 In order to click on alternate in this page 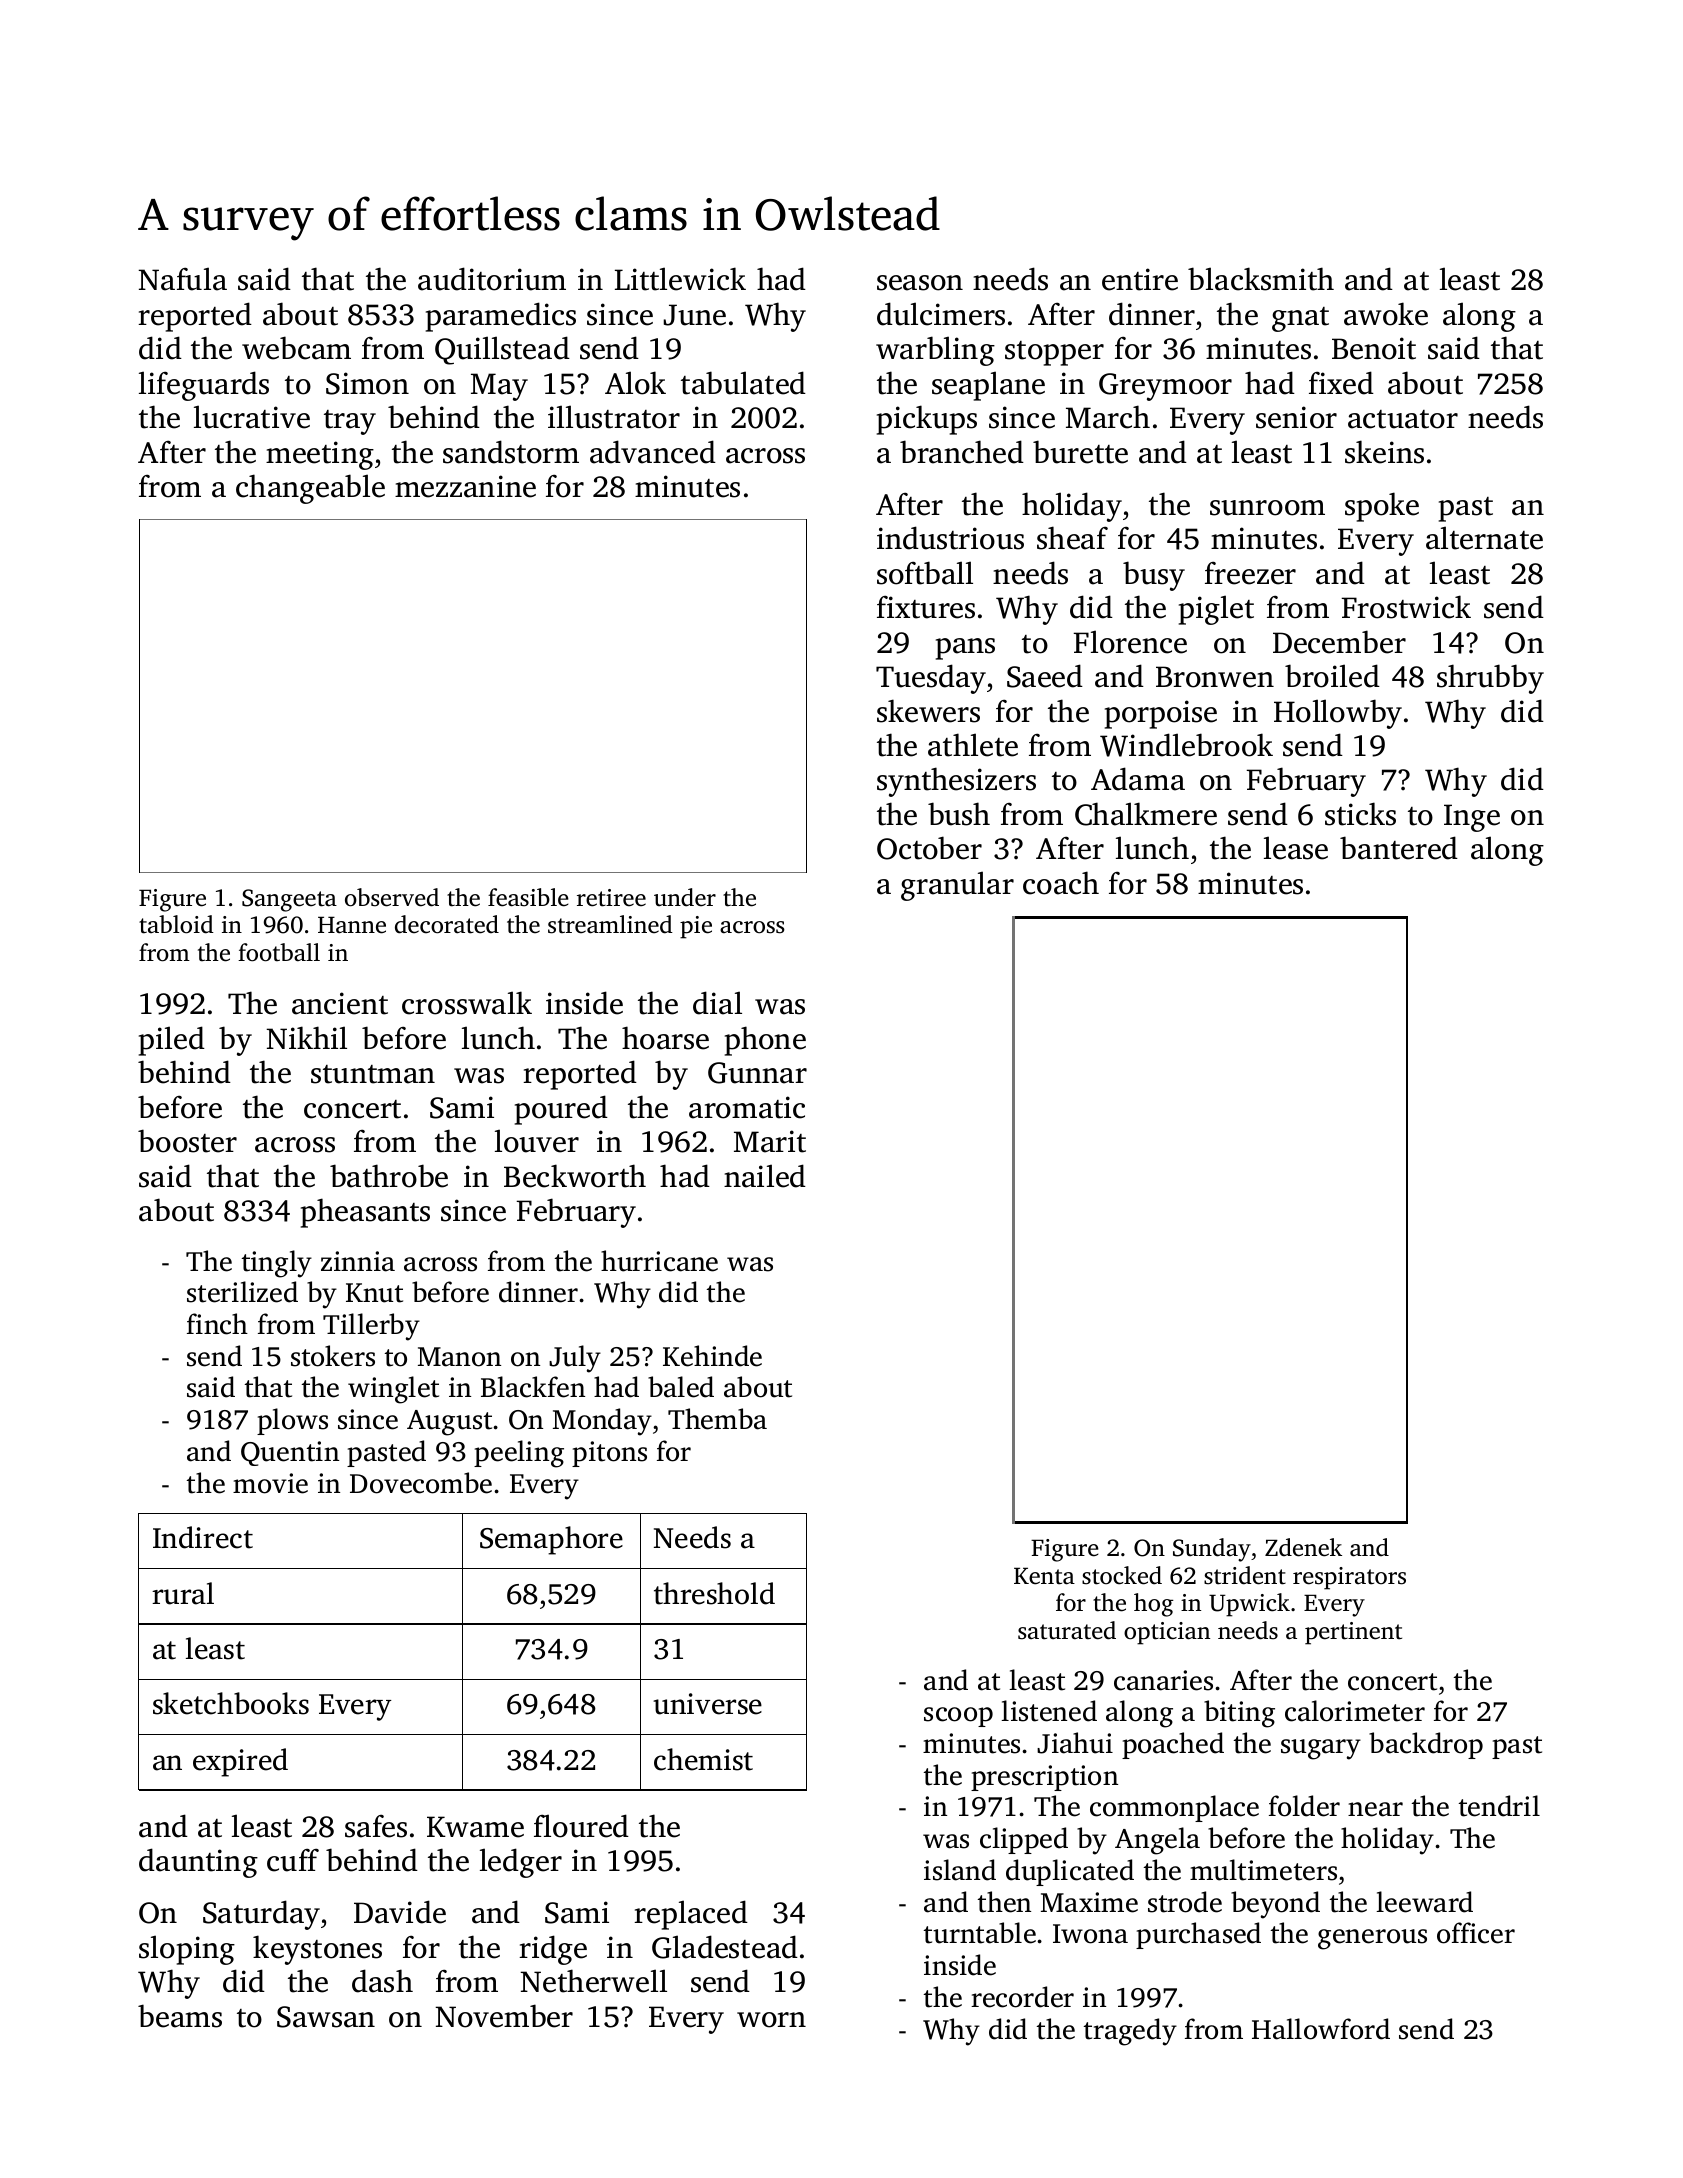, I will do `click(1484, 538)`.
